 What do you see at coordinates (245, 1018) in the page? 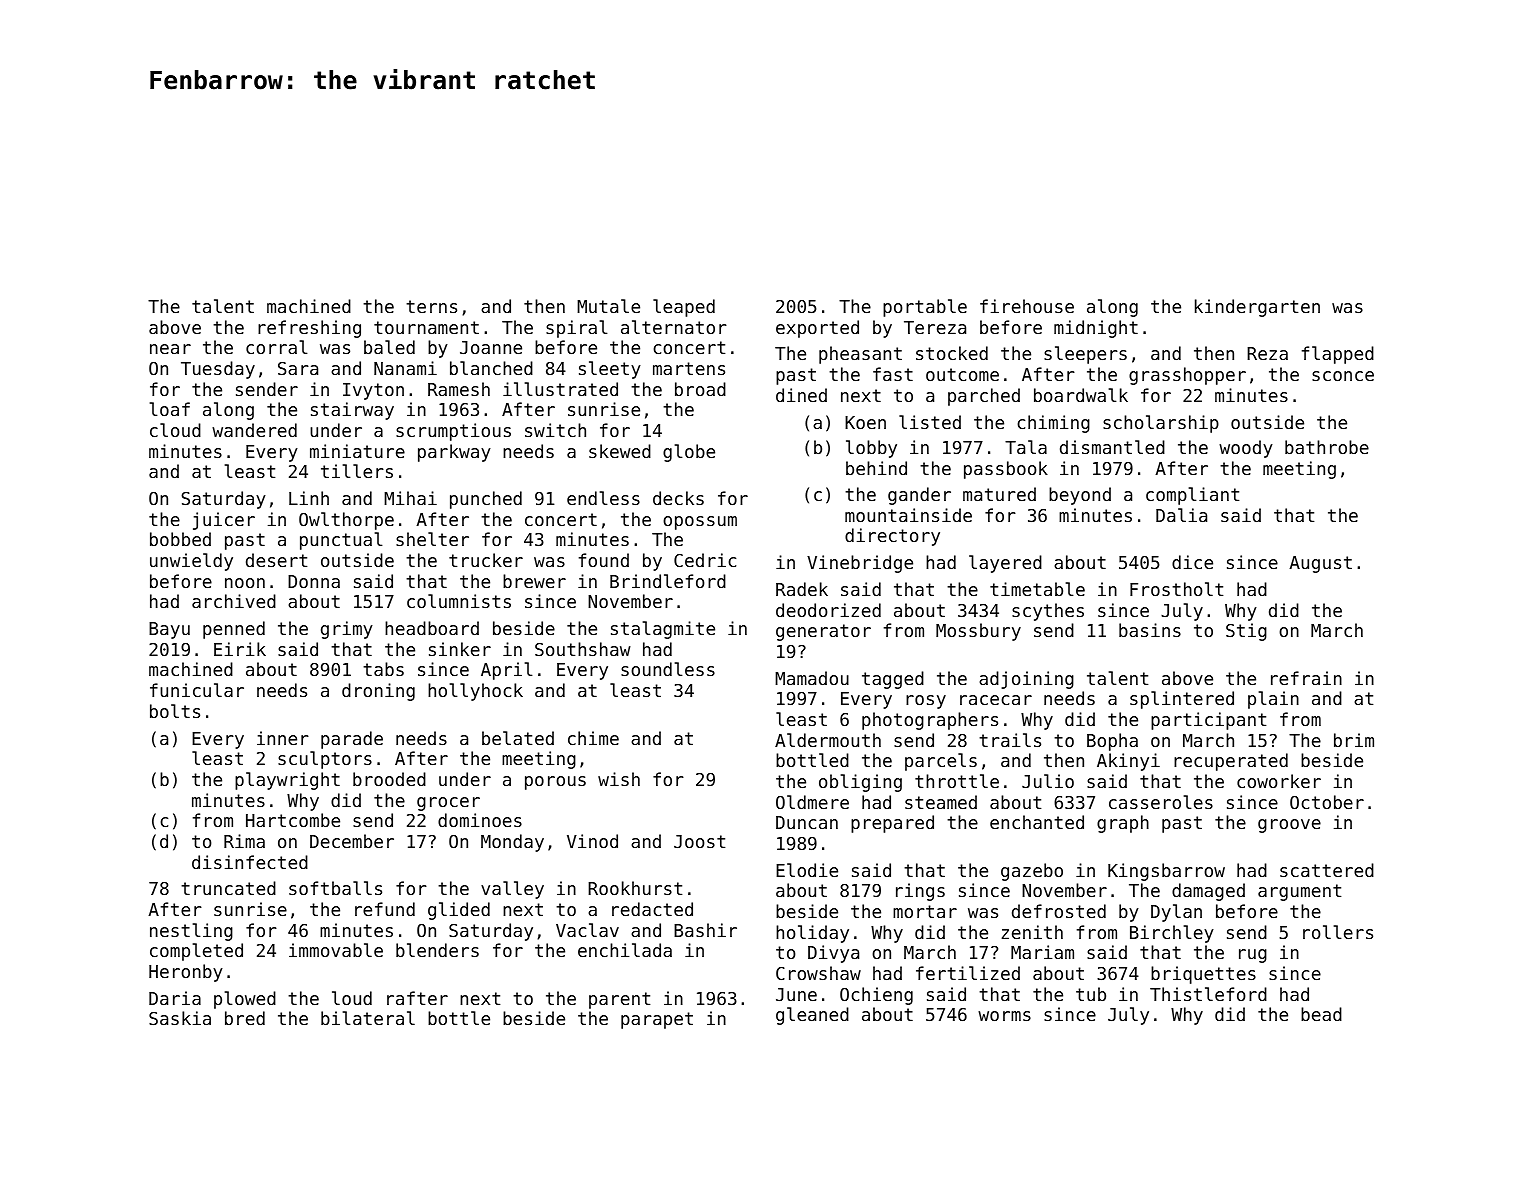
I see `bred` at bounding box center [245, 1018].
